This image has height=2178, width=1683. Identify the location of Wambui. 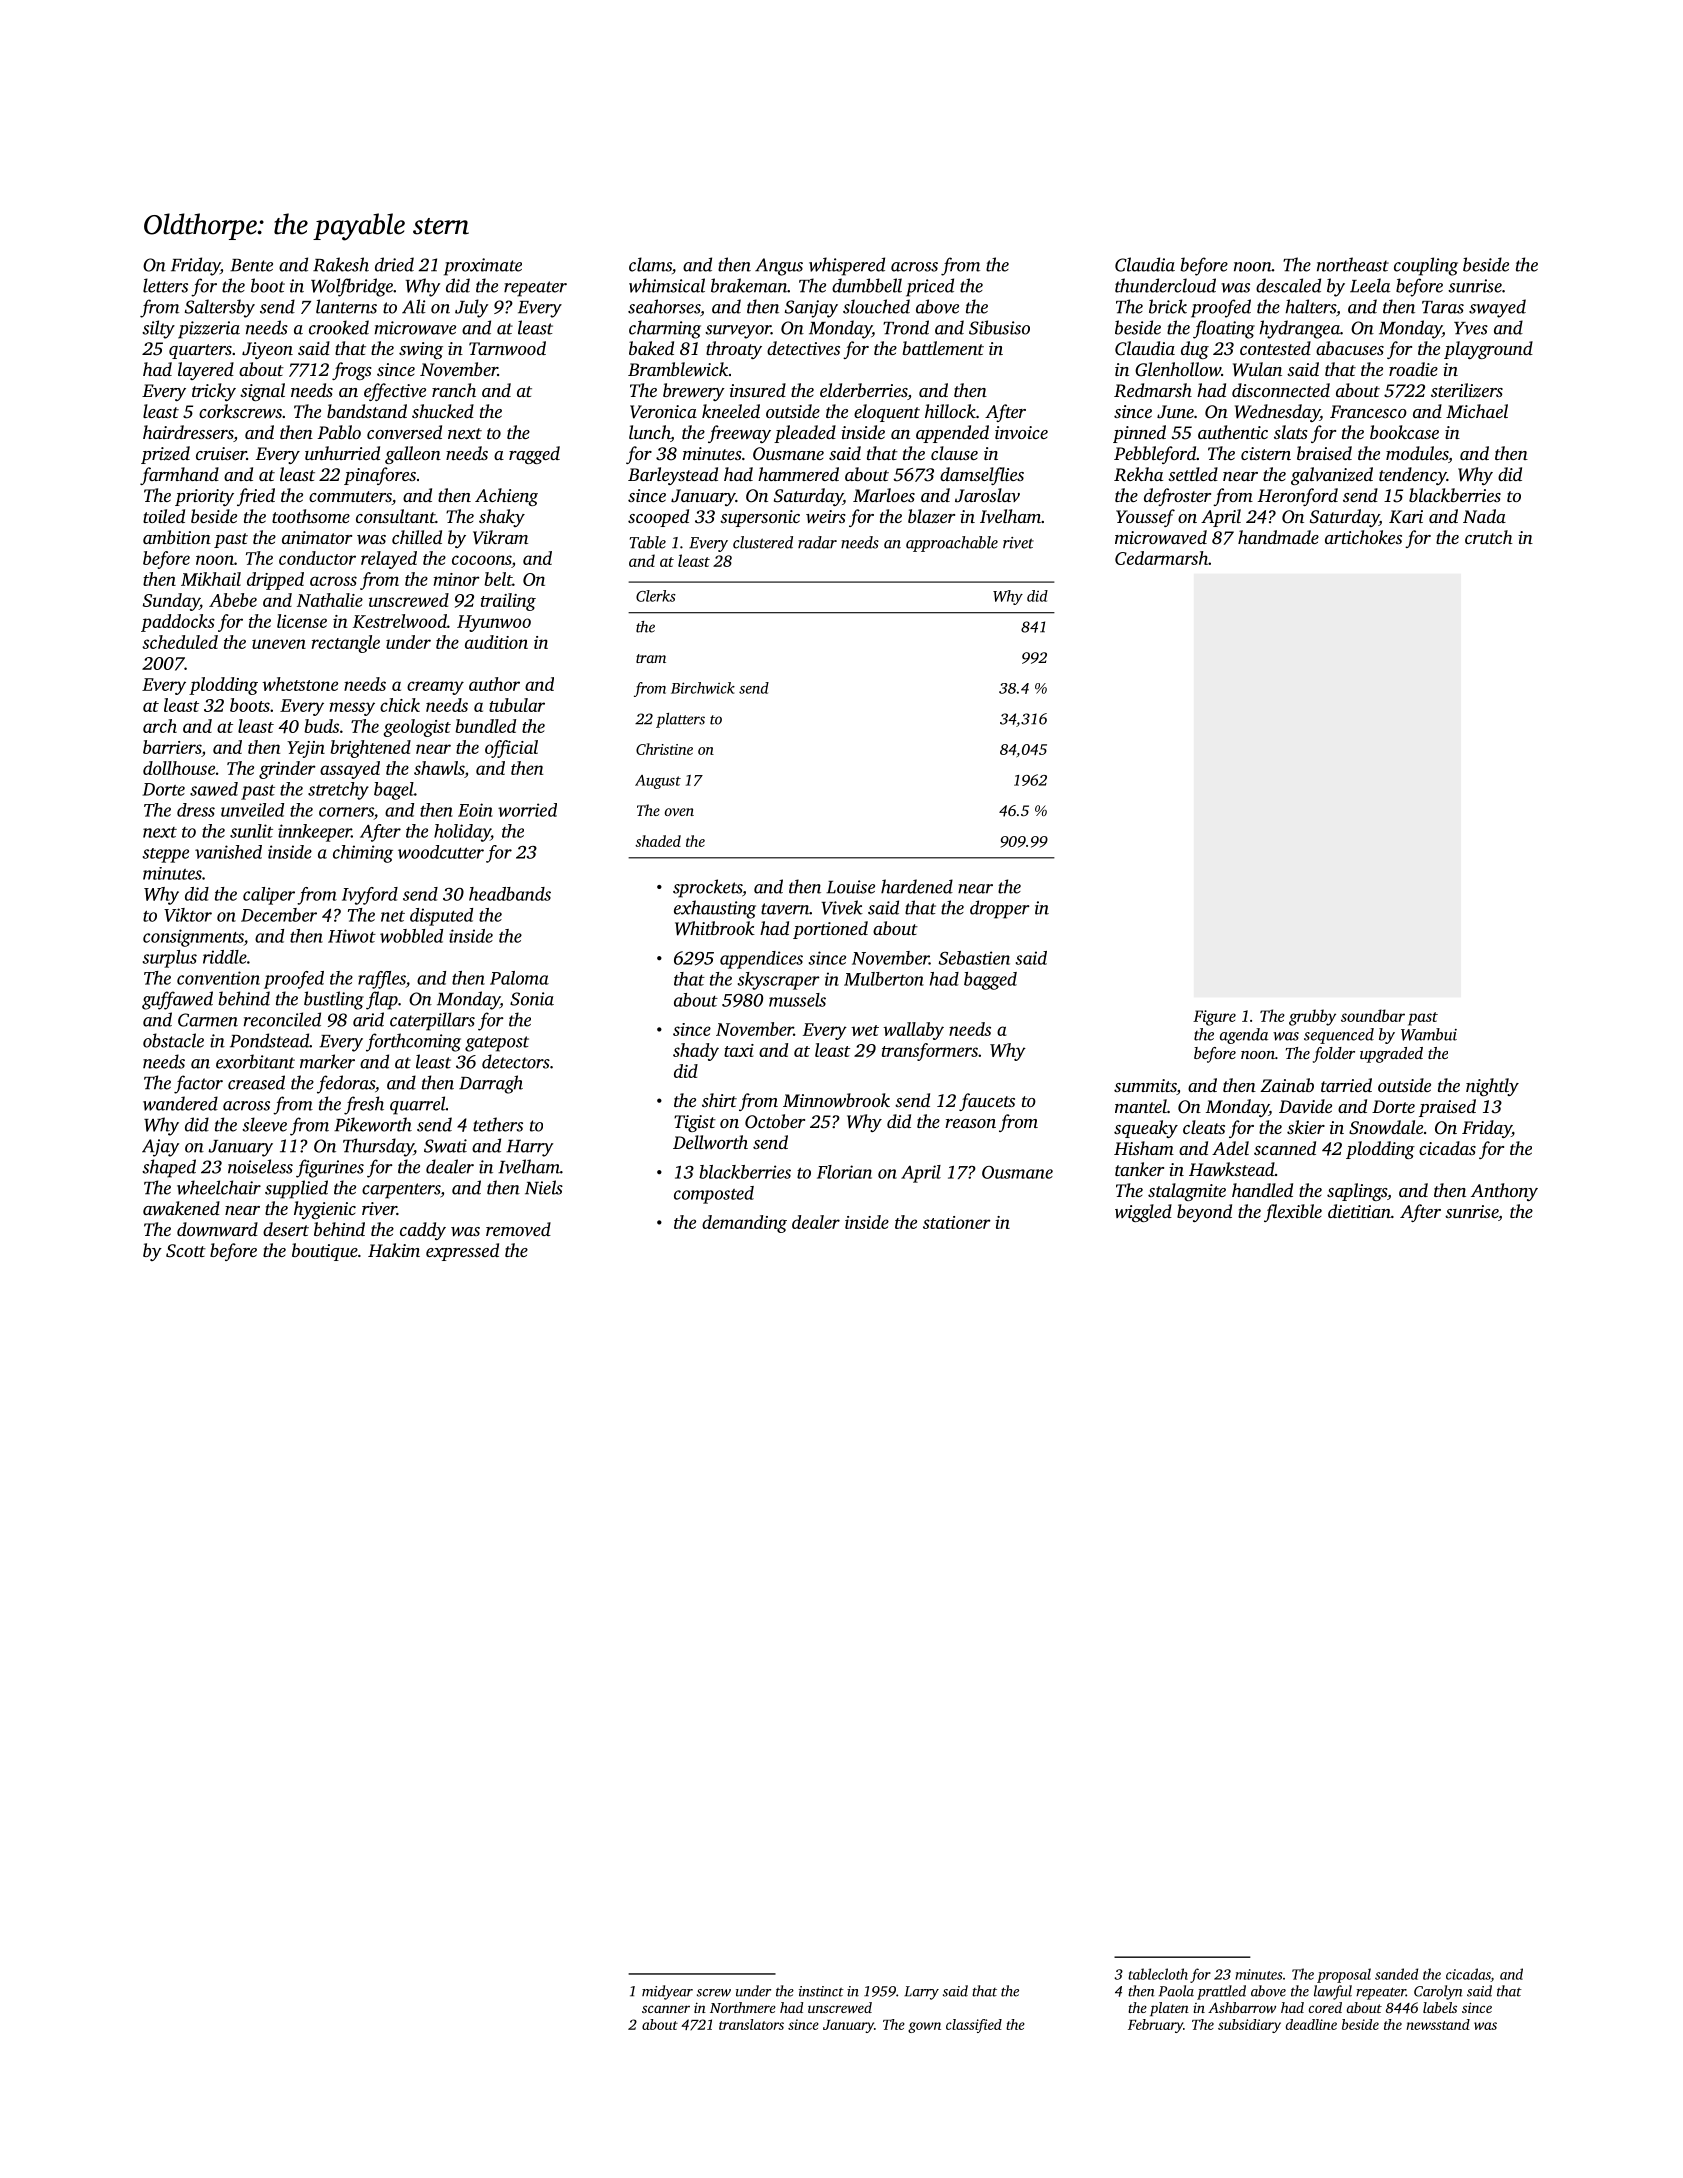
(1429, 1034).
